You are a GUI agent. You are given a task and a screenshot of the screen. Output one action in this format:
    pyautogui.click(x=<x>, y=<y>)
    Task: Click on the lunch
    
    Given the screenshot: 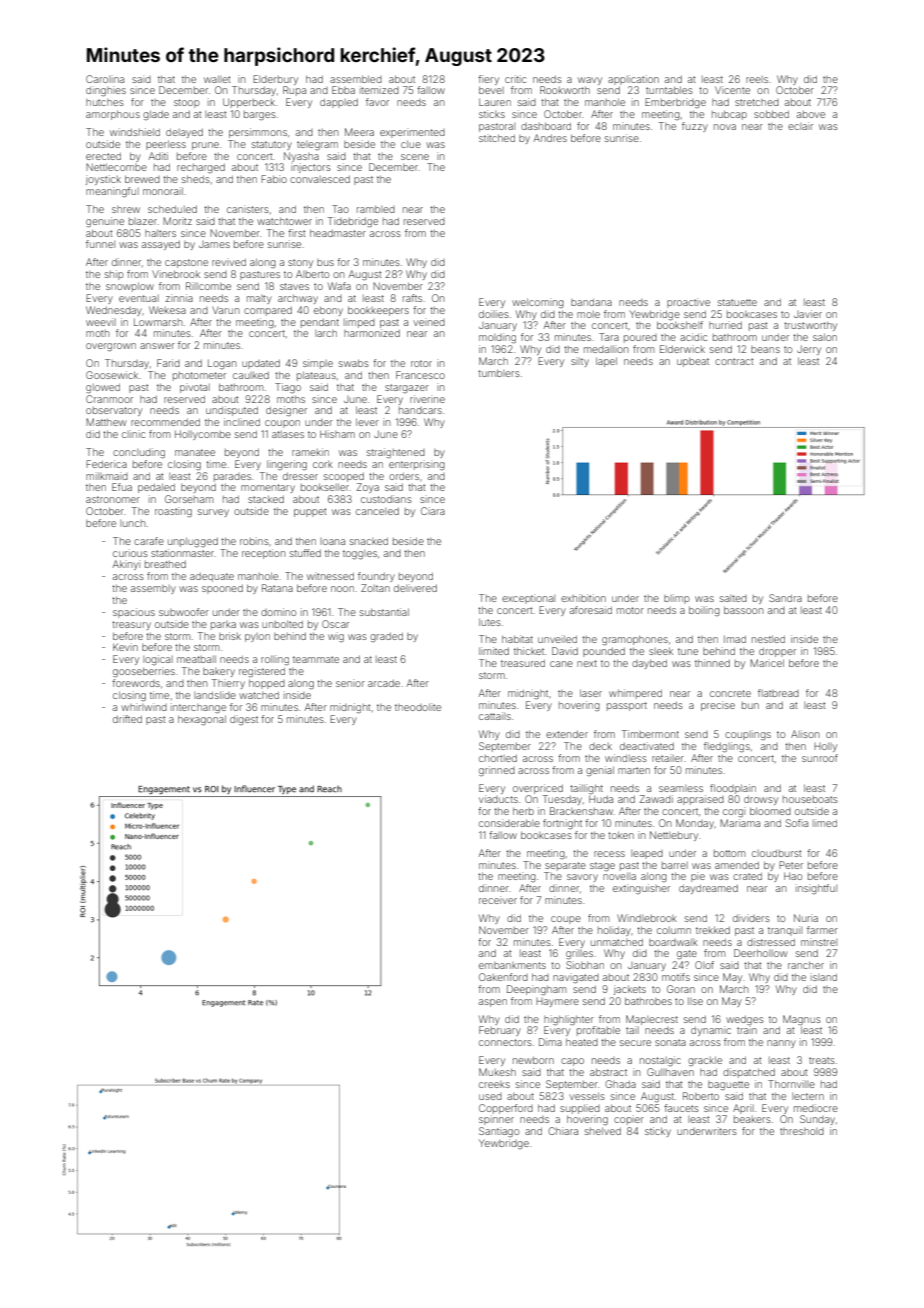 What is the action you would take?
    pyautogui.click(x=133, y=523)
